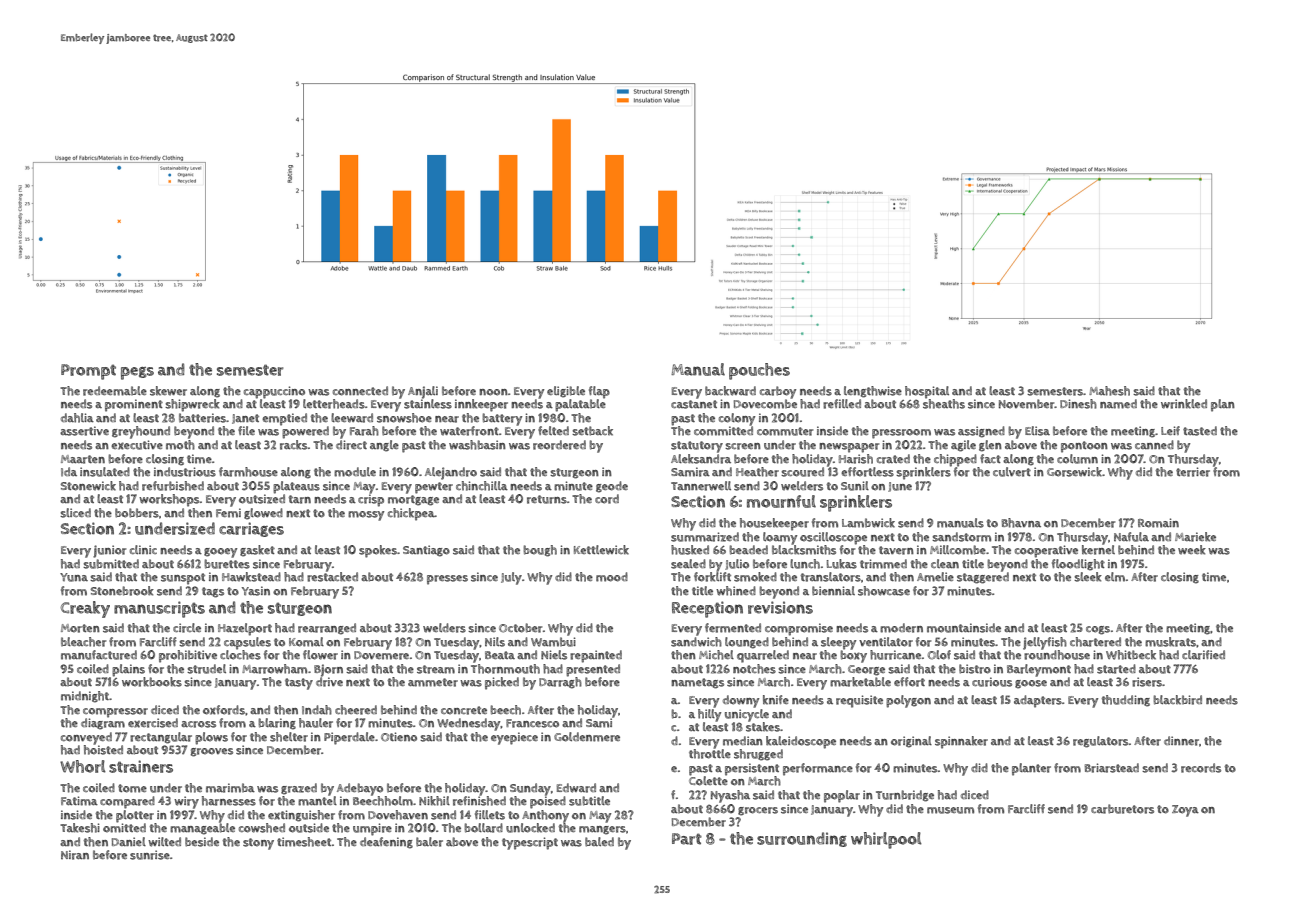  I want to click on pouches, so click(759, 371).
